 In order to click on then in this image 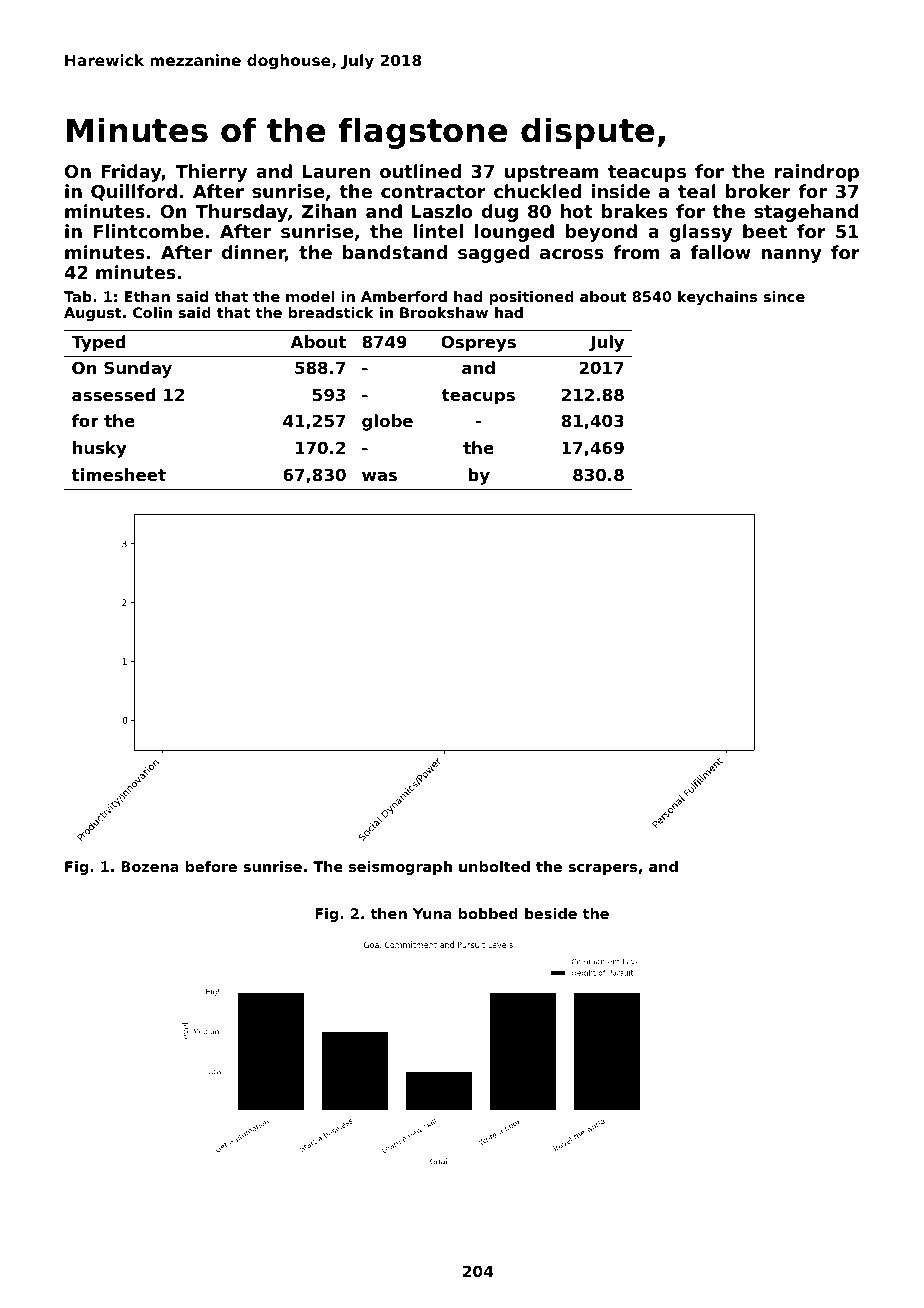, I will do `click(388, 913)`.
